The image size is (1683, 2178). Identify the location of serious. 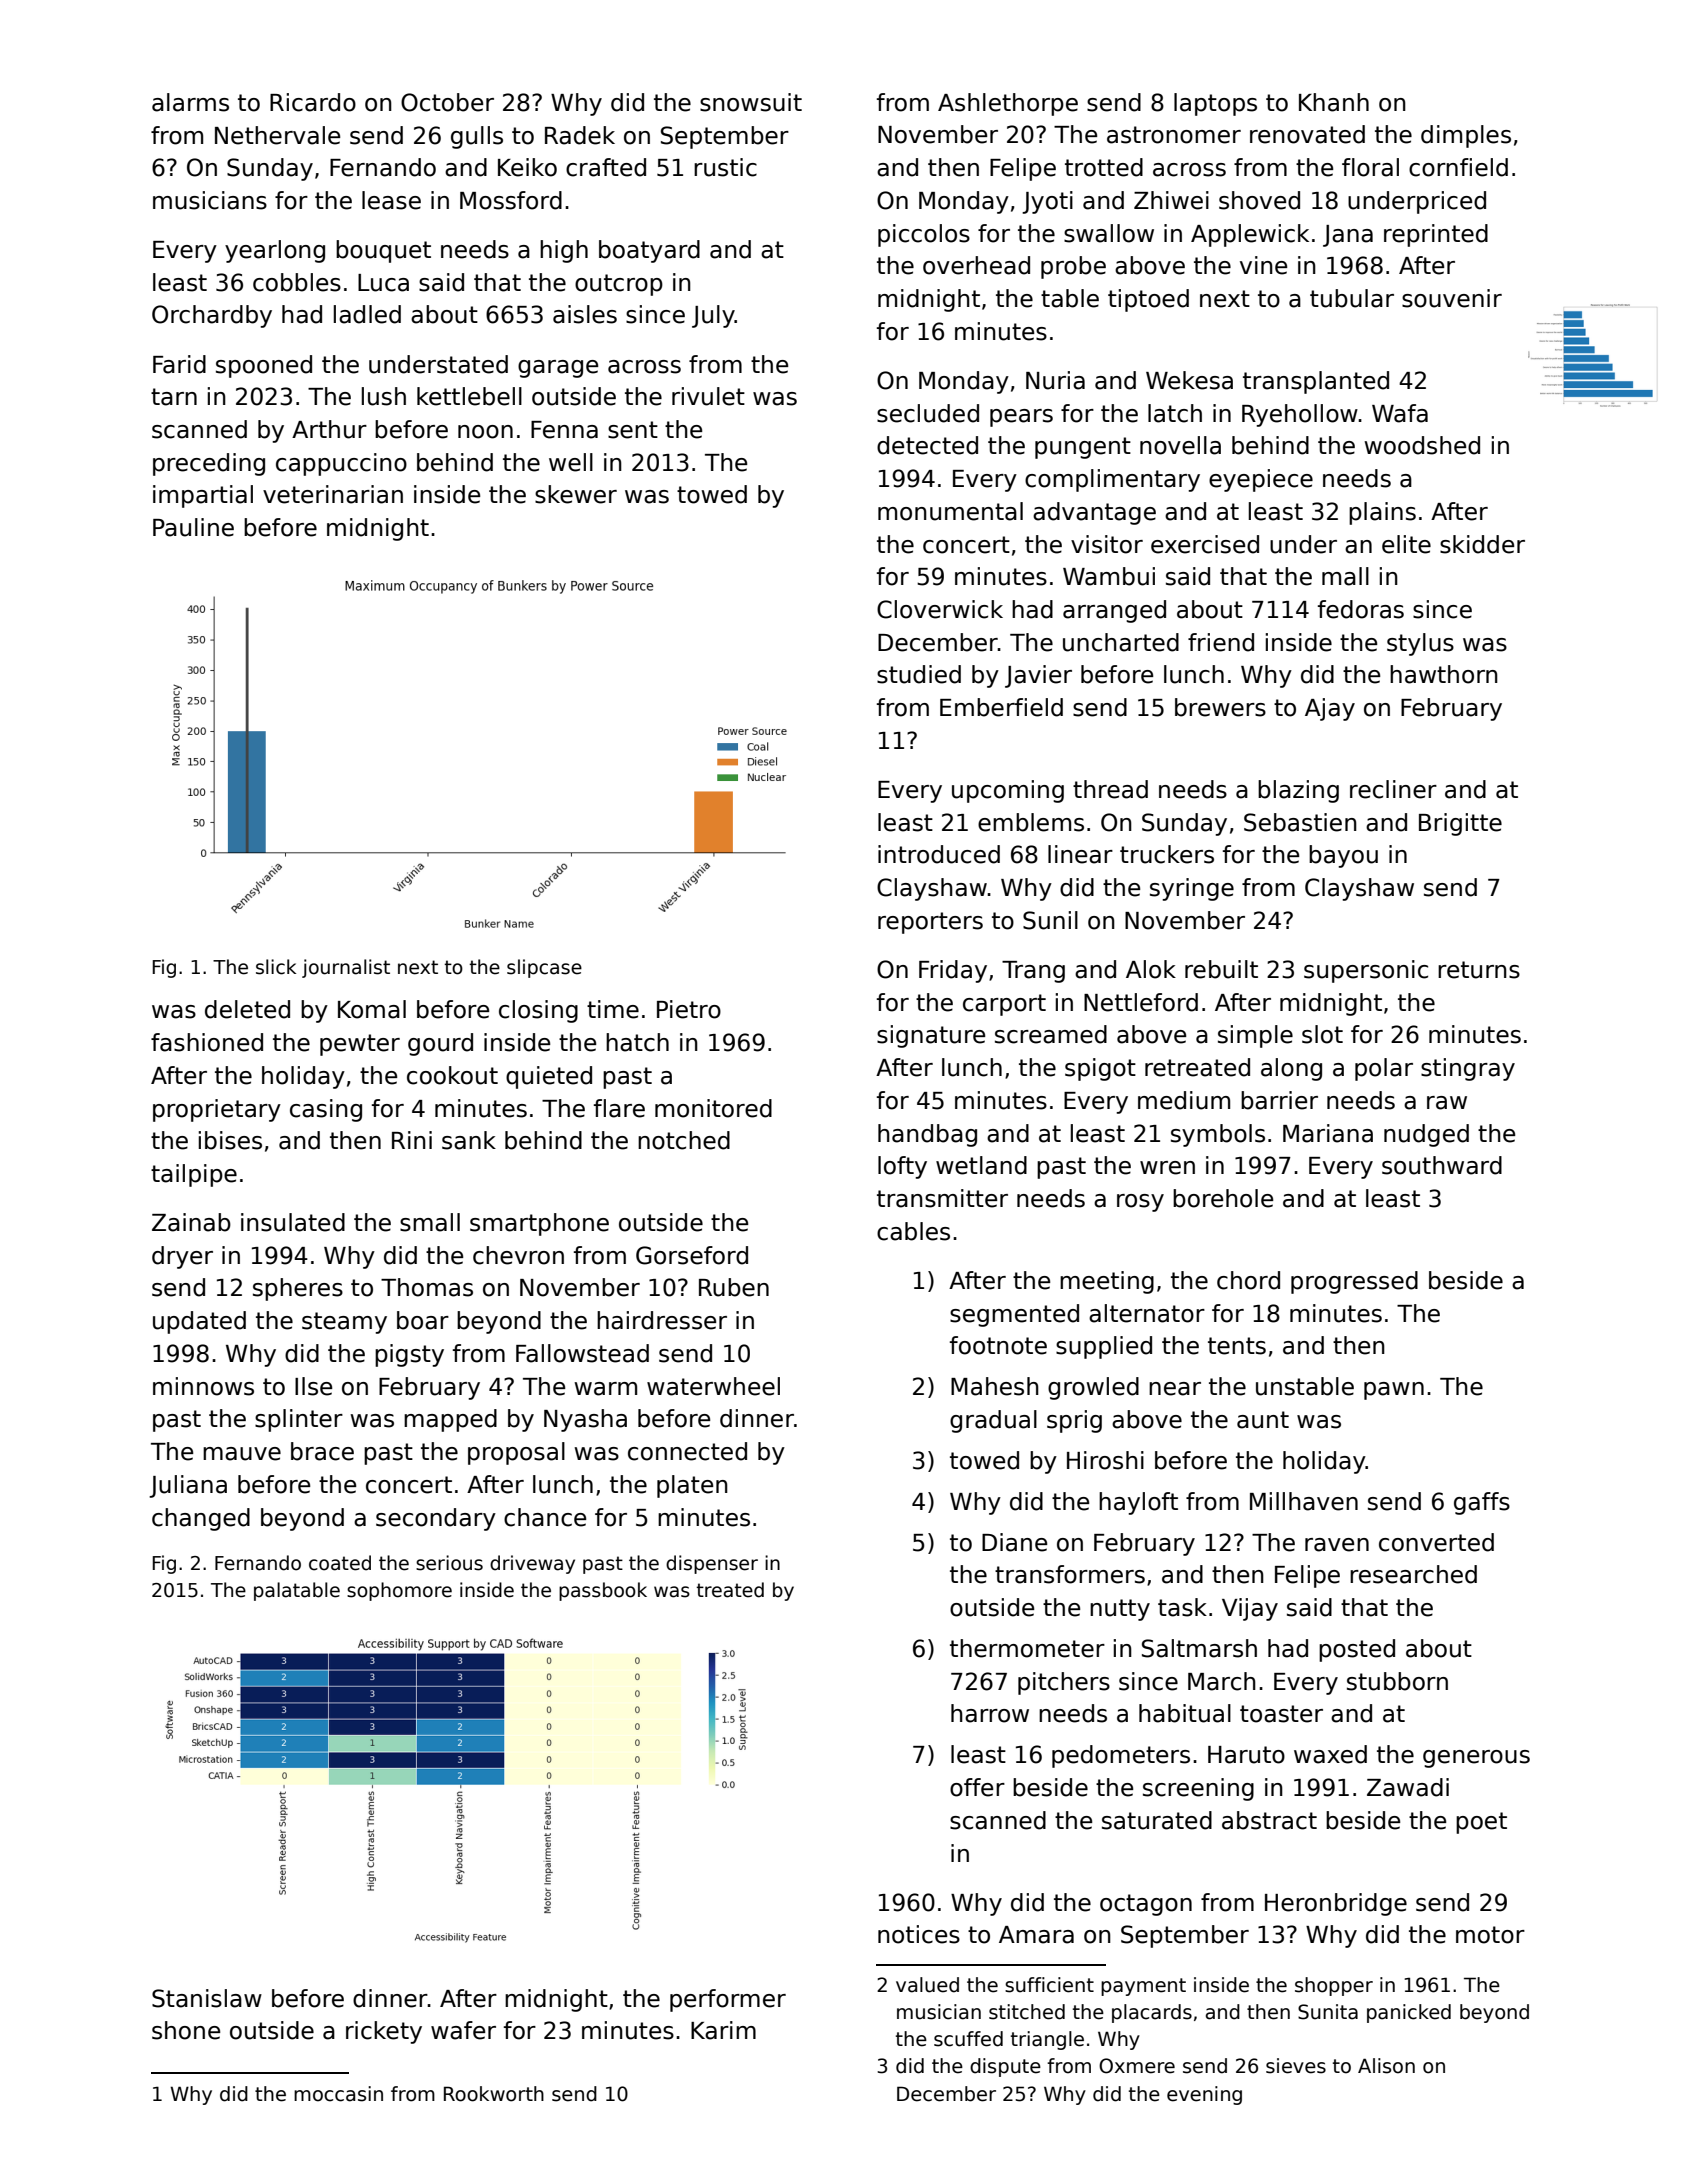
(449, 1563).
